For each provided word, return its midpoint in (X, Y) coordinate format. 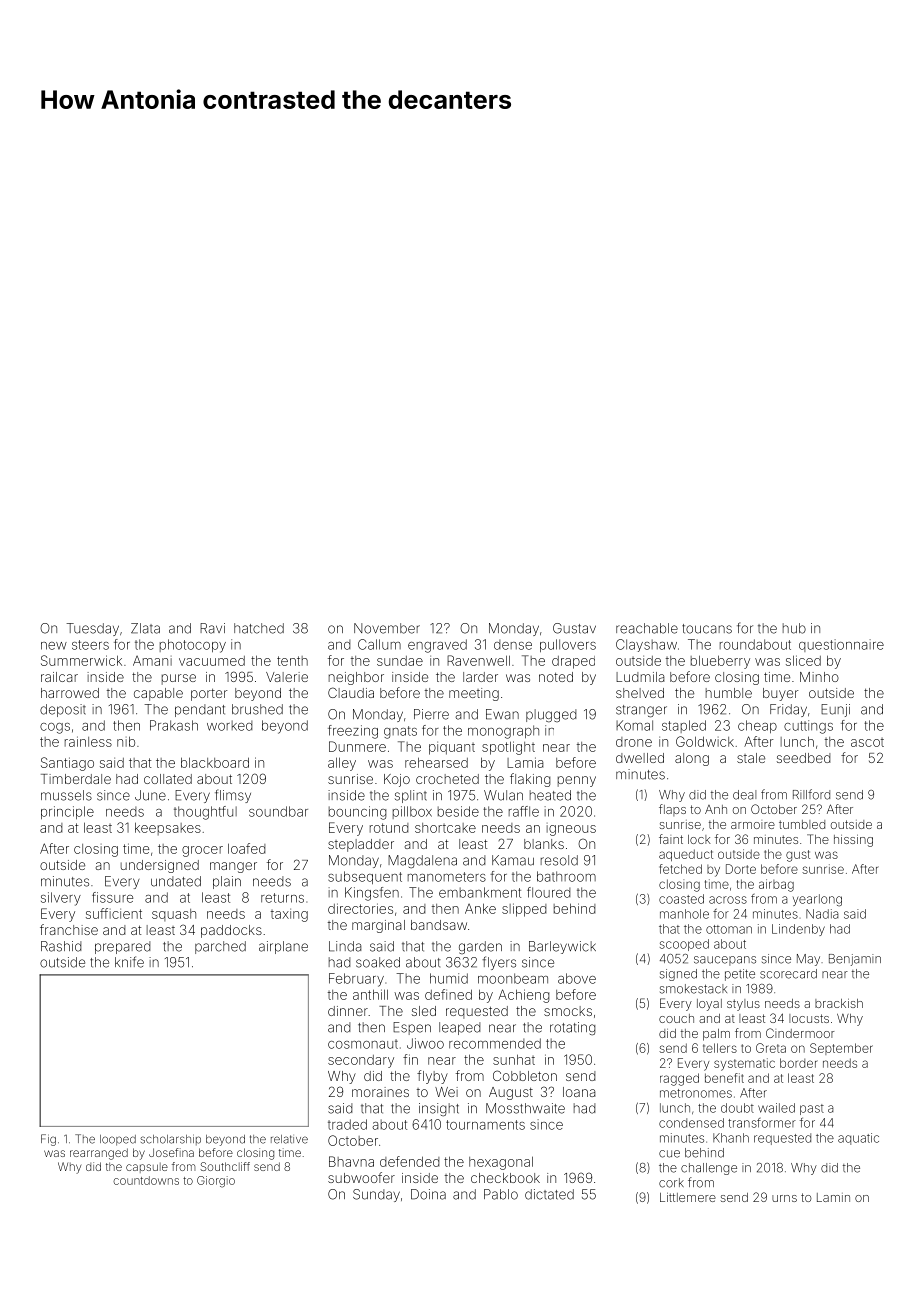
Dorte (741, 869)
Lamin (833, 1197)
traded (347, 1124)
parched (220, 947)
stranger (641, 711)
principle (67, 812)
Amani (152, 661)
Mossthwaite (525, 1108)
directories (360, 908)
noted (556, 677)
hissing (853, 841)
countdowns (146, 1180)
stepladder (361, 845)
